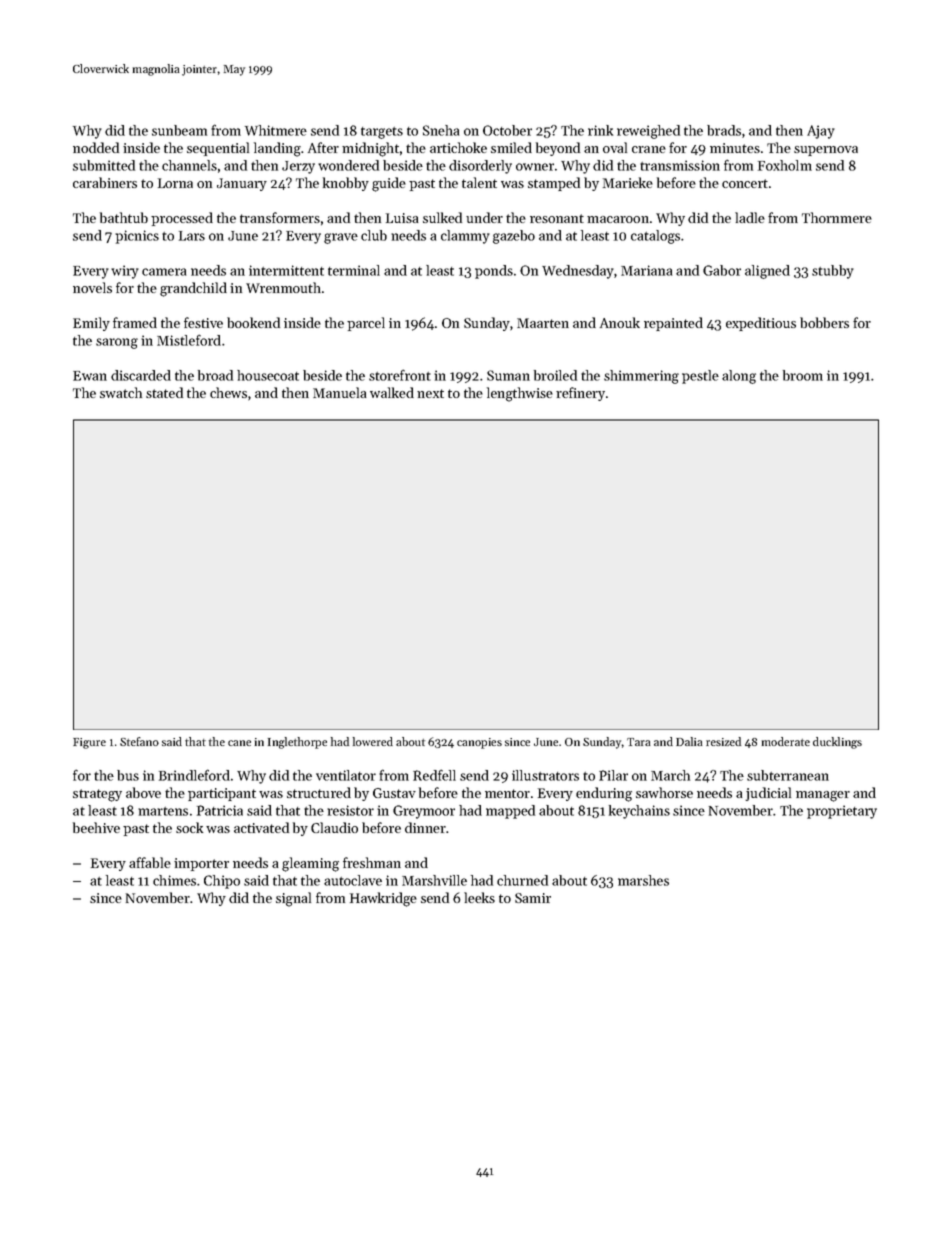 This screenshot has height=1233, width=952. Describe the element at coordinates (280, 217) in the screenshot. I see `transformers` at that location.
